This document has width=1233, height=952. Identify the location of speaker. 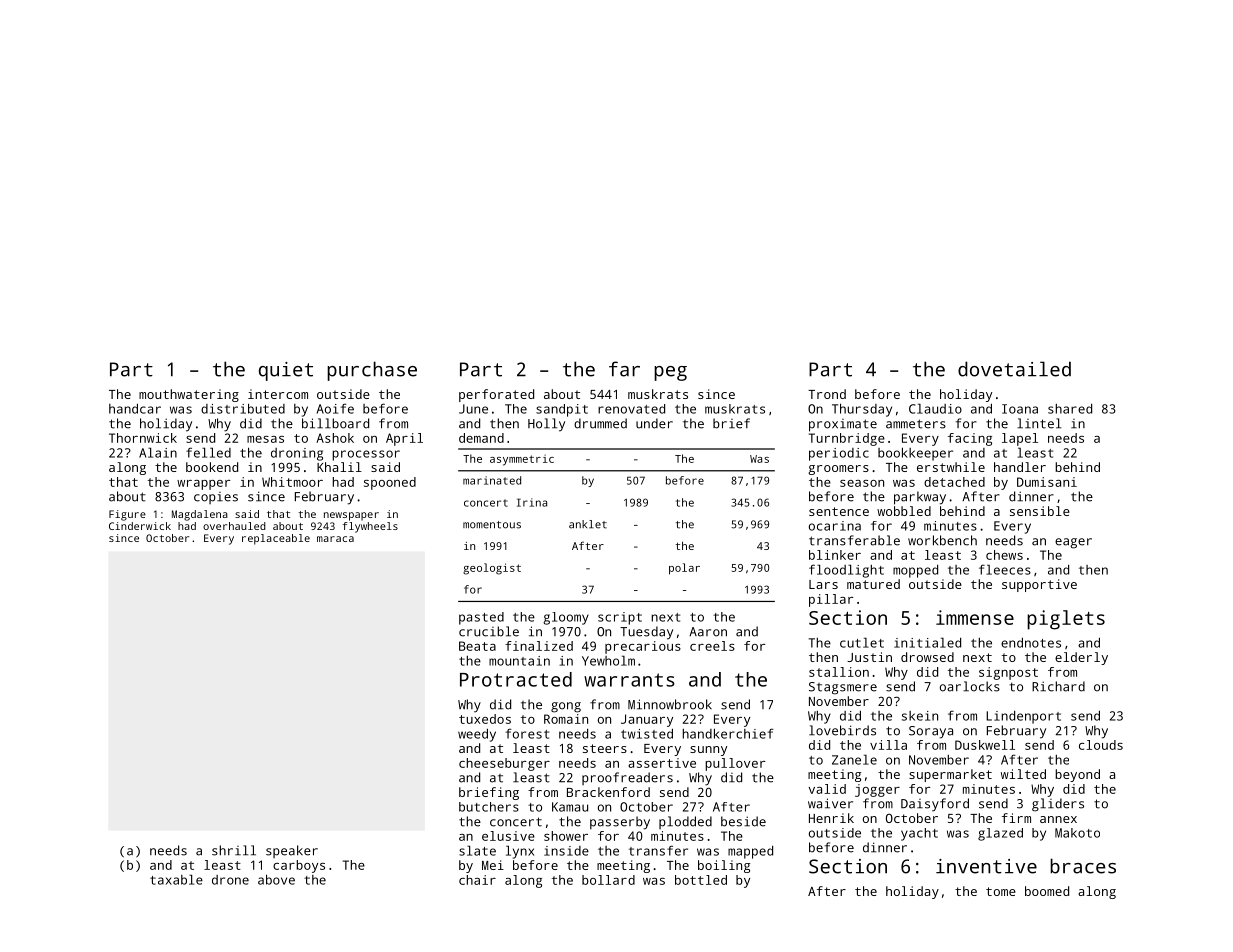
(292, 851).
